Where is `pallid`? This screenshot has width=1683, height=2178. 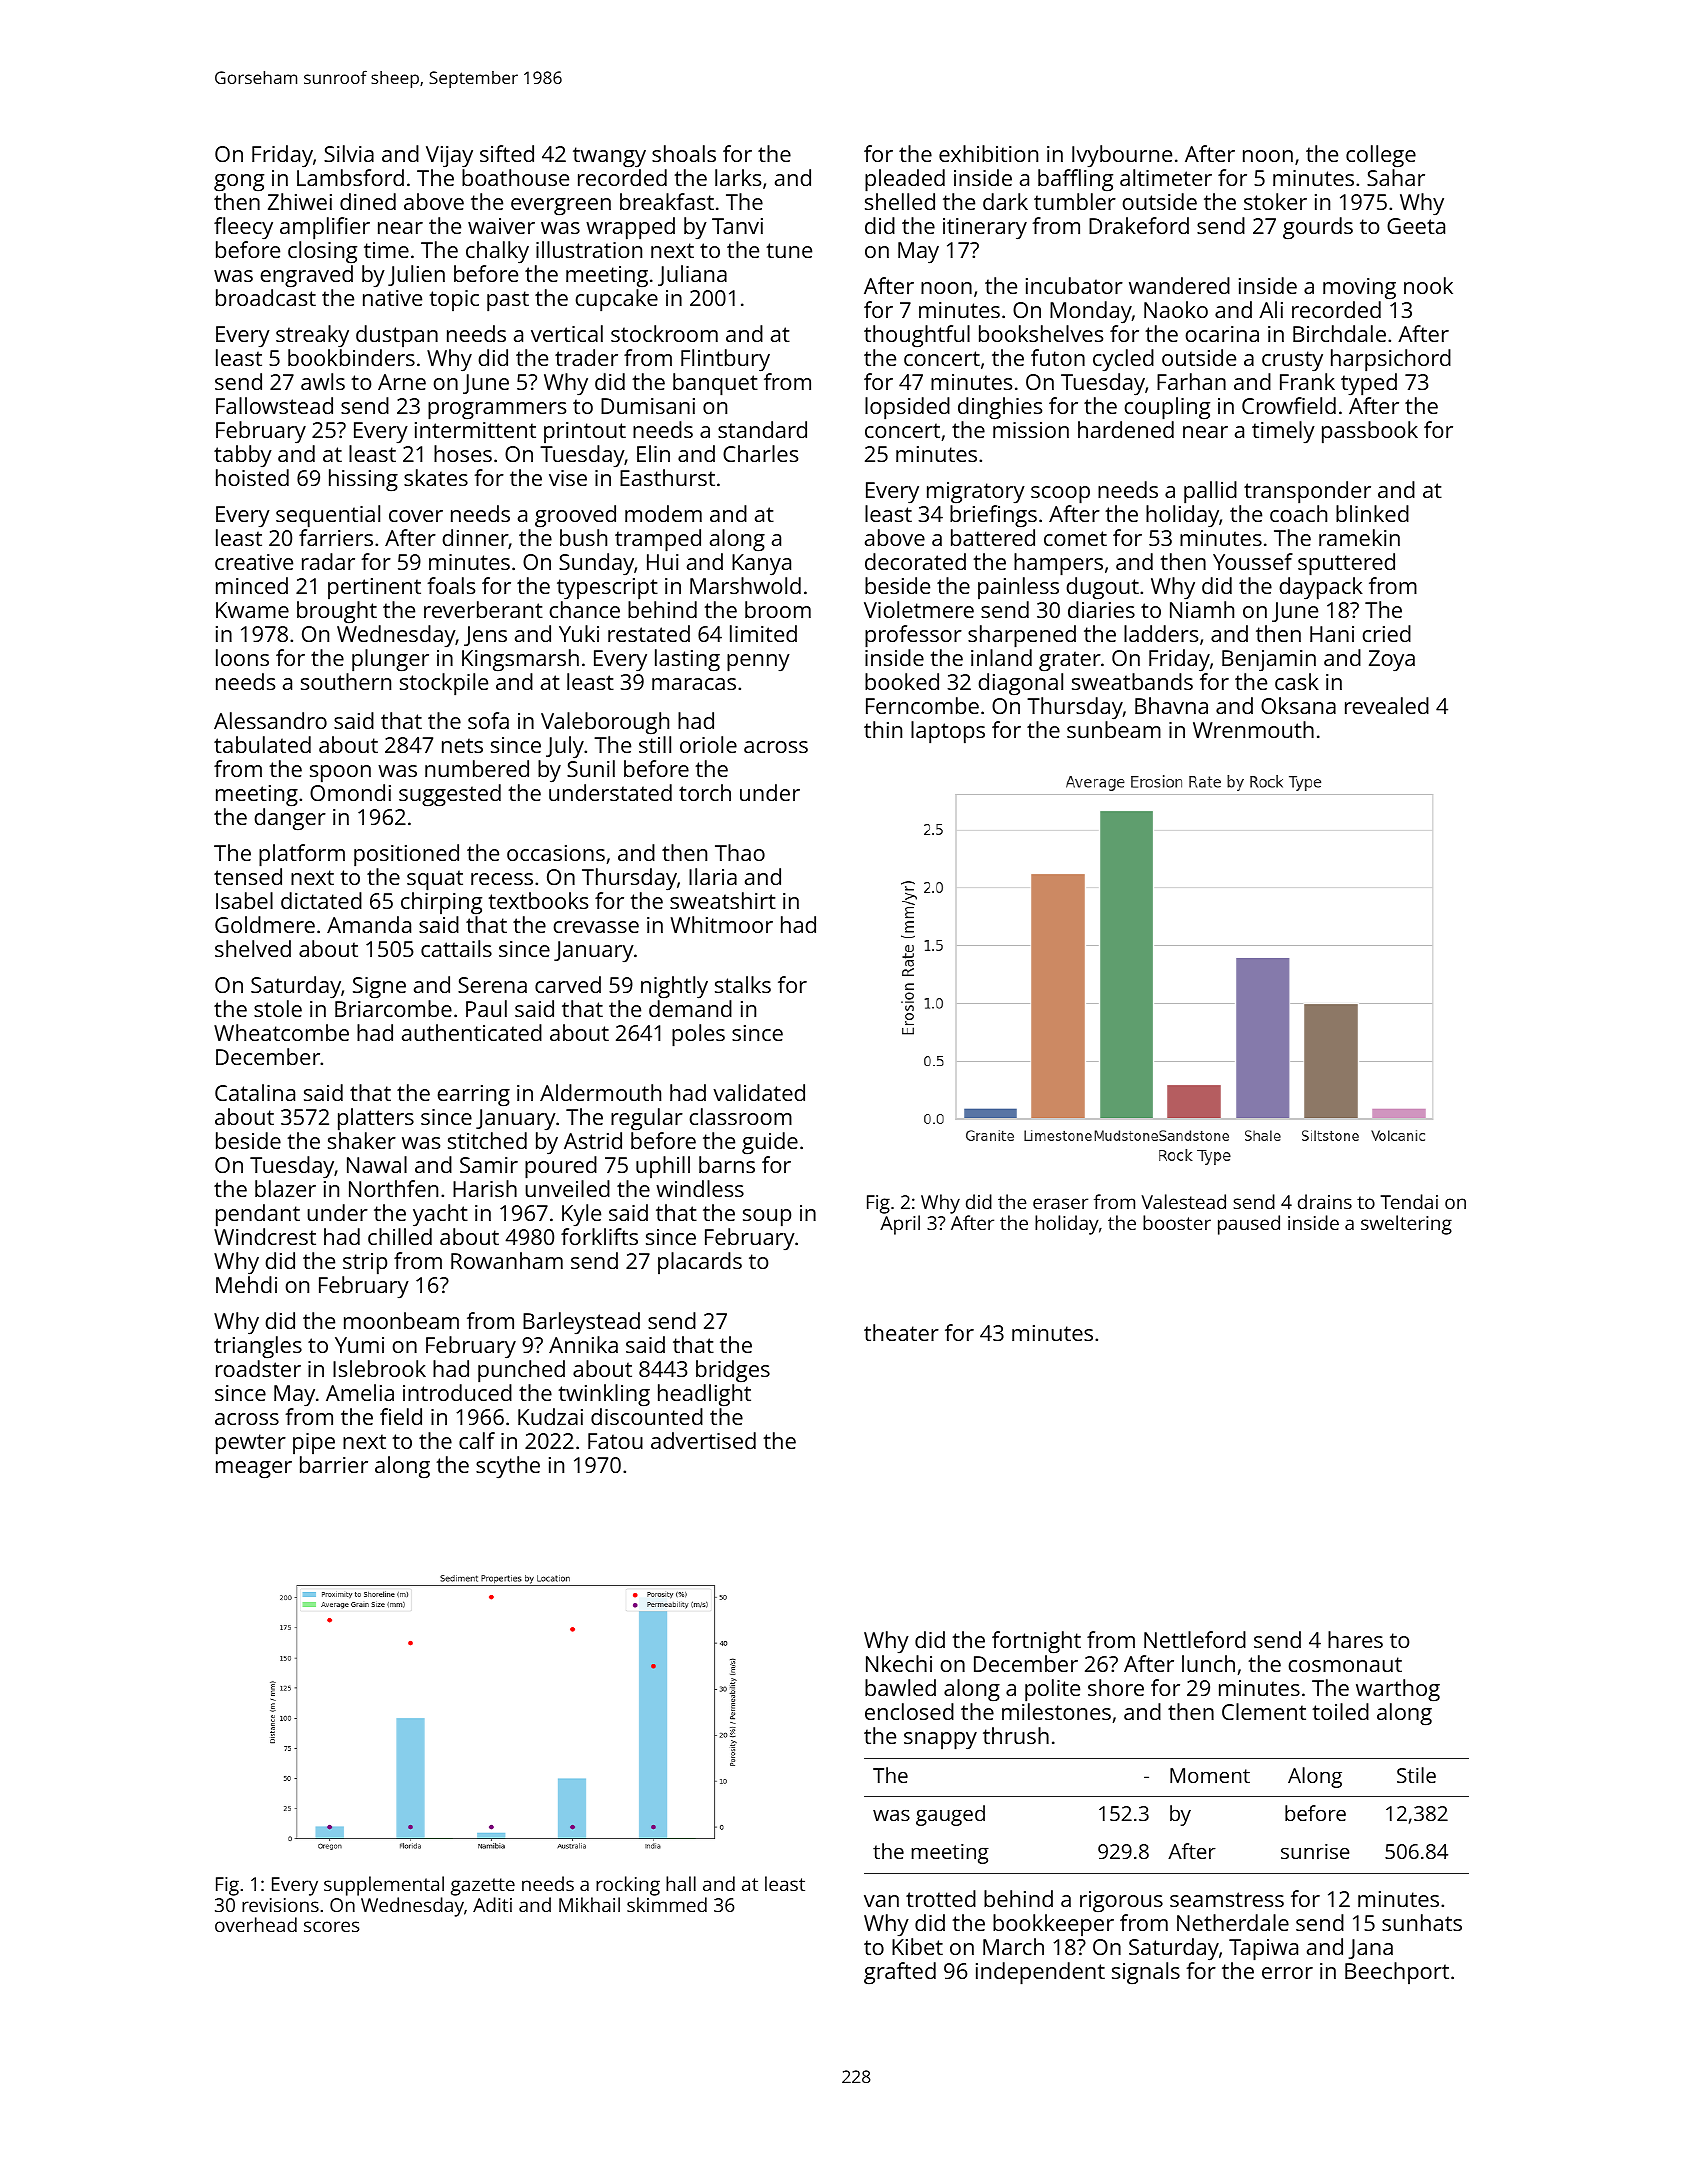 pallid is located at coordinates (1210, 492).
